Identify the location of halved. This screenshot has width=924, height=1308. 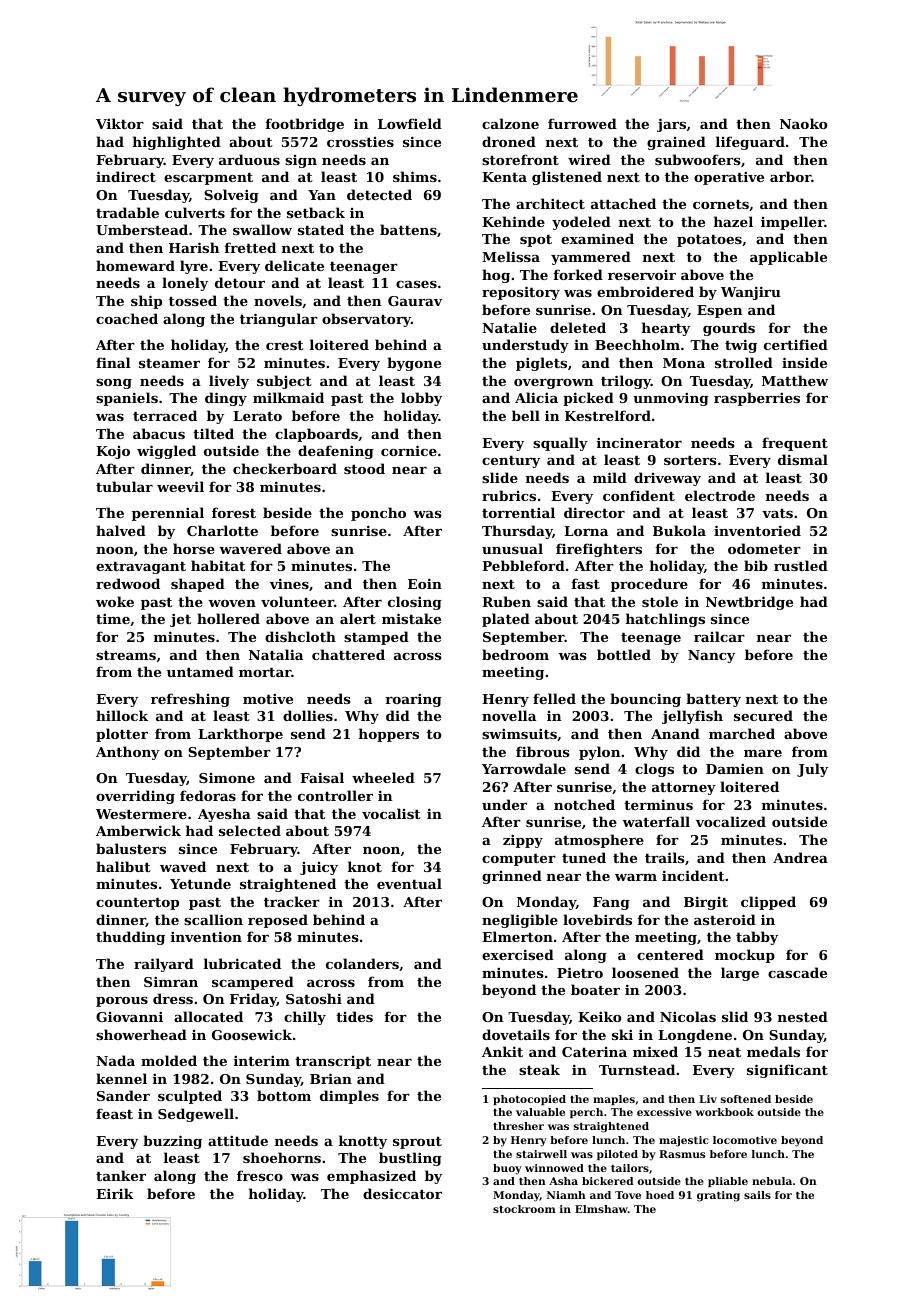
(121, 530).
